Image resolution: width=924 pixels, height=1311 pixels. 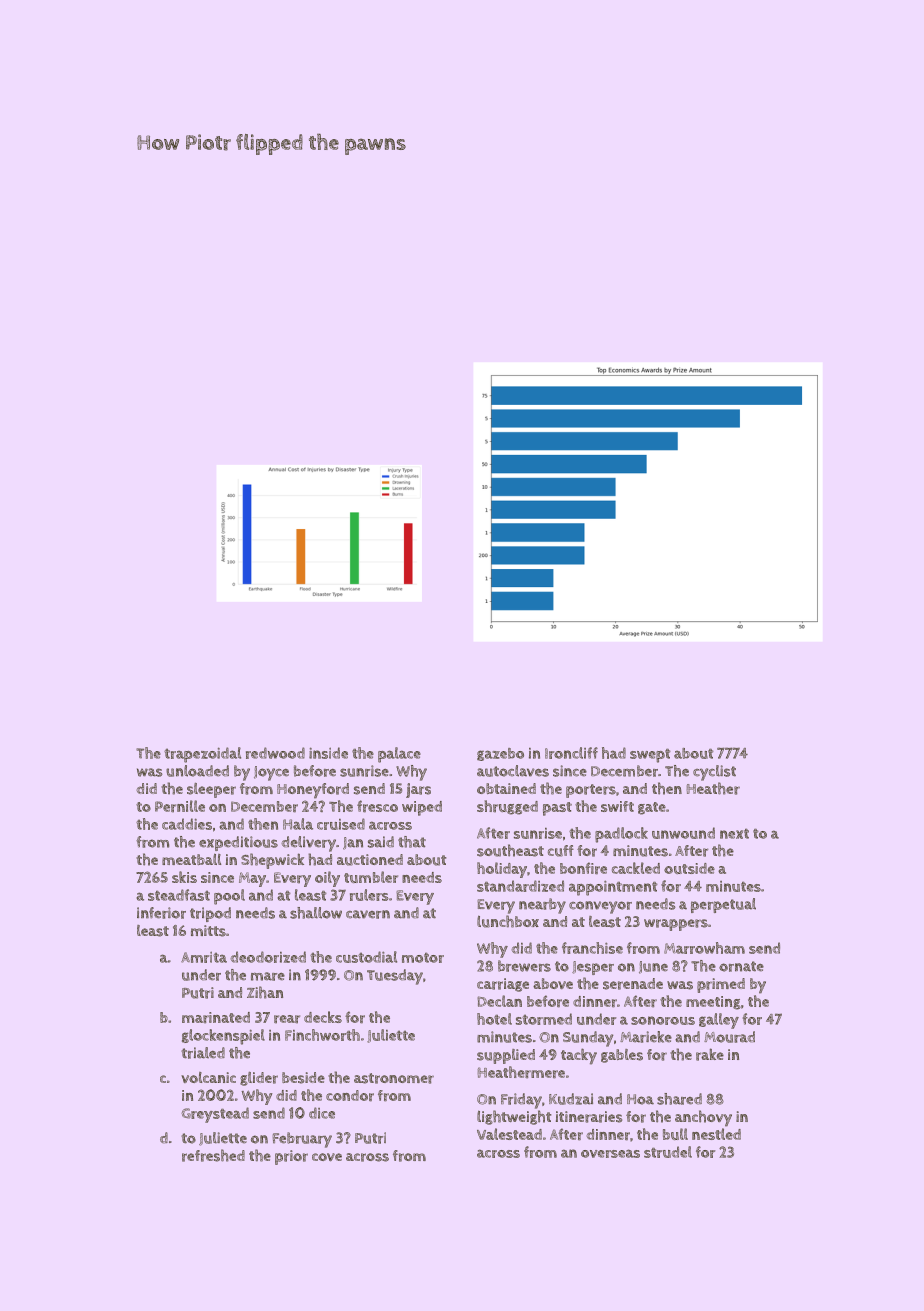 What do you see at coordinates (202, 755) in the document?
I see `trapezoidal` at bounding box center [202, 755].
